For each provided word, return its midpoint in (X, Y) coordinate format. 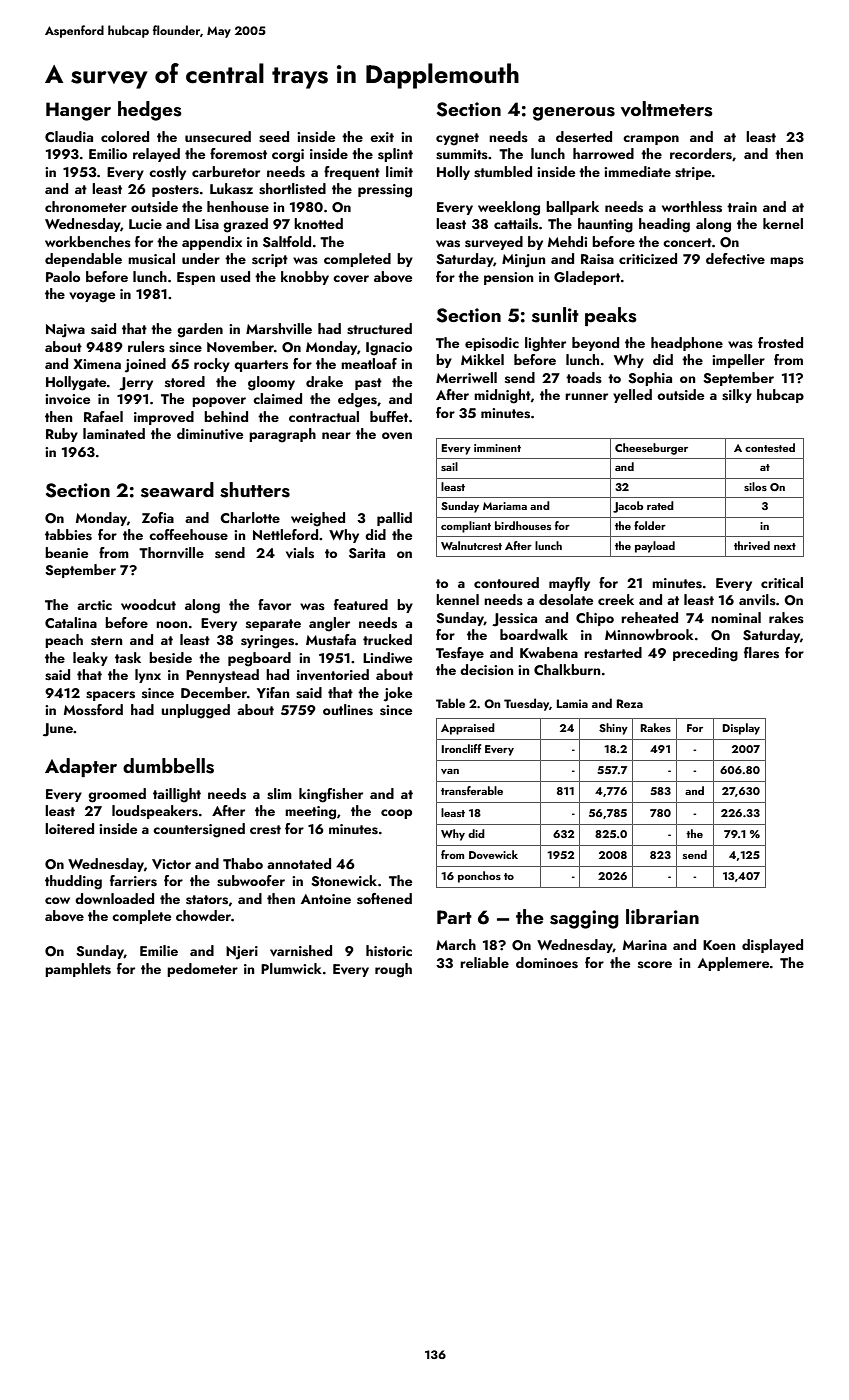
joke (398, 694)
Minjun (523, 261)
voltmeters (667, 109)
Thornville (171, 552)
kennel (457, 599)
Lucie (145, 224)
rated (660, 505)
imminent (497, 448)
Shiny (613, 729)
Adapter (81, 767)
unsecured (218, 137)
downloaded (114, 898)
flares (761, 653)
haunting (605, 225)
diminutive (210, 433)
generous (574, 114)
